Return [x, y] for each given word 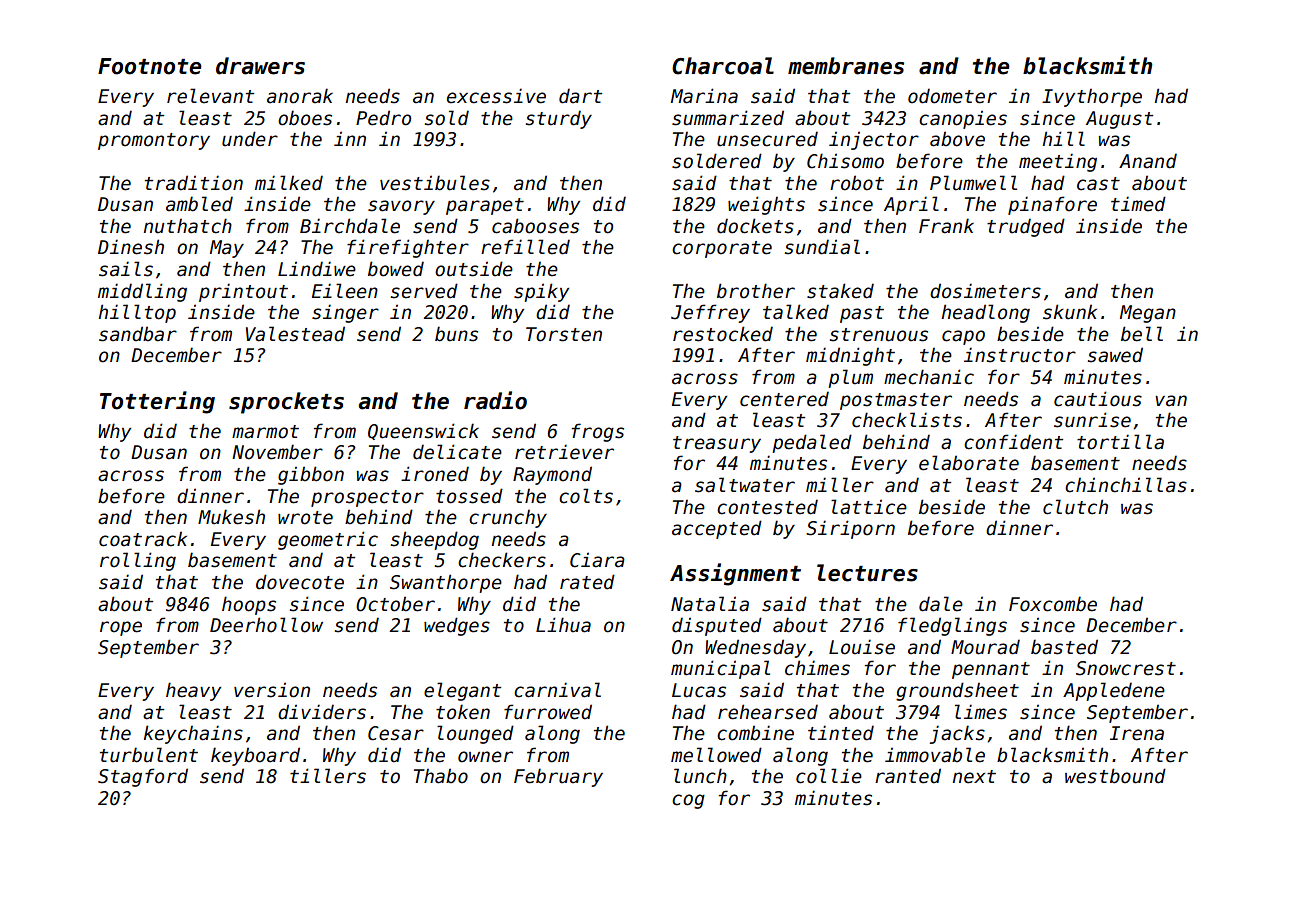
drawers [260, 66]
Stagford [143, 777]
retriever [564, 452]
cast [1098, 184]
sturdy [559, 119]
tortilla [1120, 442]
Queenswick [423, 431]
